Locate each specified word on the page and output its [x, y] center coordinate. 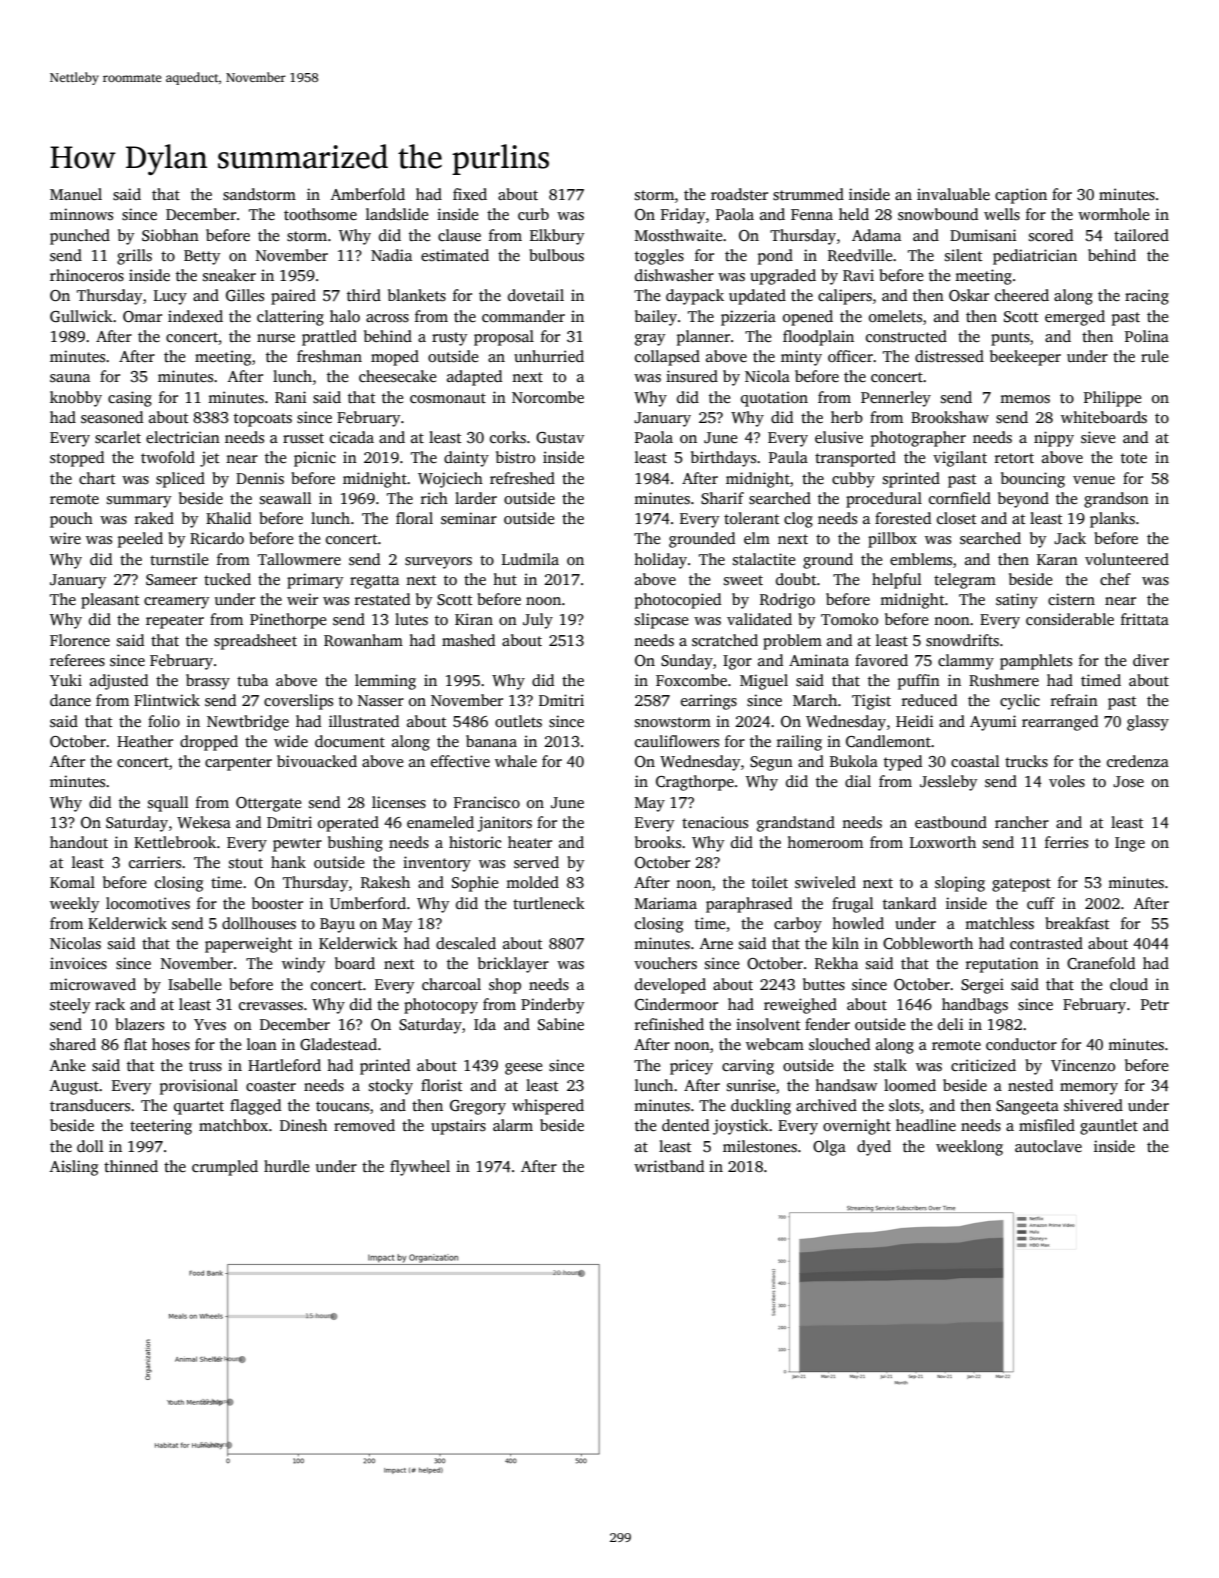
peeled [140, 540]
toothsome [320, 214]
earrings [709, 702]
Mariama [666, 903]
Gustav [560, 438]
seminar [469, 518]
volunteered [1127, 559]
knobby [76, 399]
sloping [960, 884]
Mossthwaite [679, 235]
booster [277, 903]
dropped [209, 743]
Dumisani [983, 235]
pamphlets [1036, 662]
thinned [131, 1166]
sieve [1098, 437]
